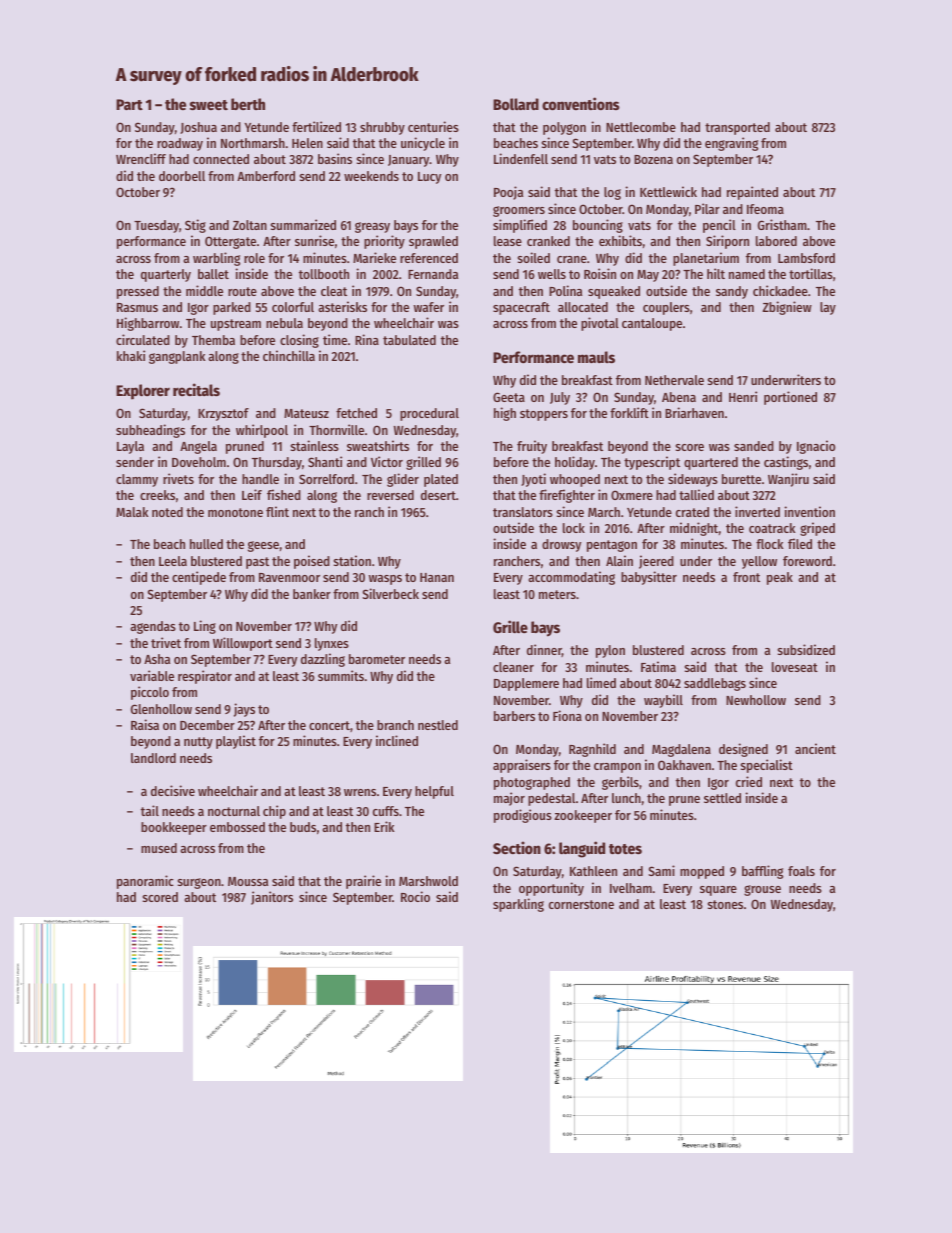 Image resolution: width=952 pixels, height=1233 pixels. Describe the element at coordinates (266, 176) in the screenshot. I see `Amberford` at that location.
